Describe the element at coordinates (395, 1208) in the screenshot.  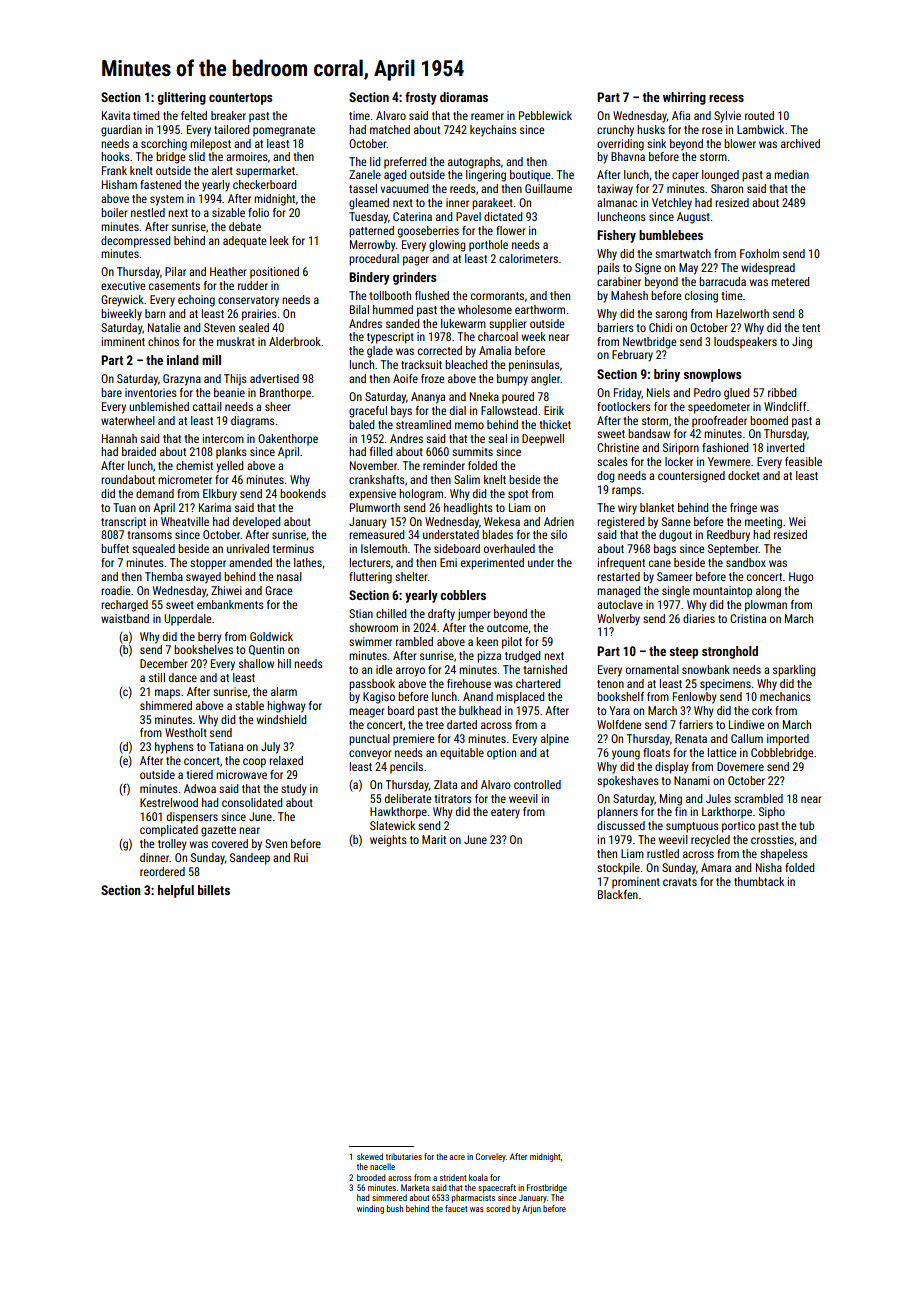
I see `bush` at that location.
